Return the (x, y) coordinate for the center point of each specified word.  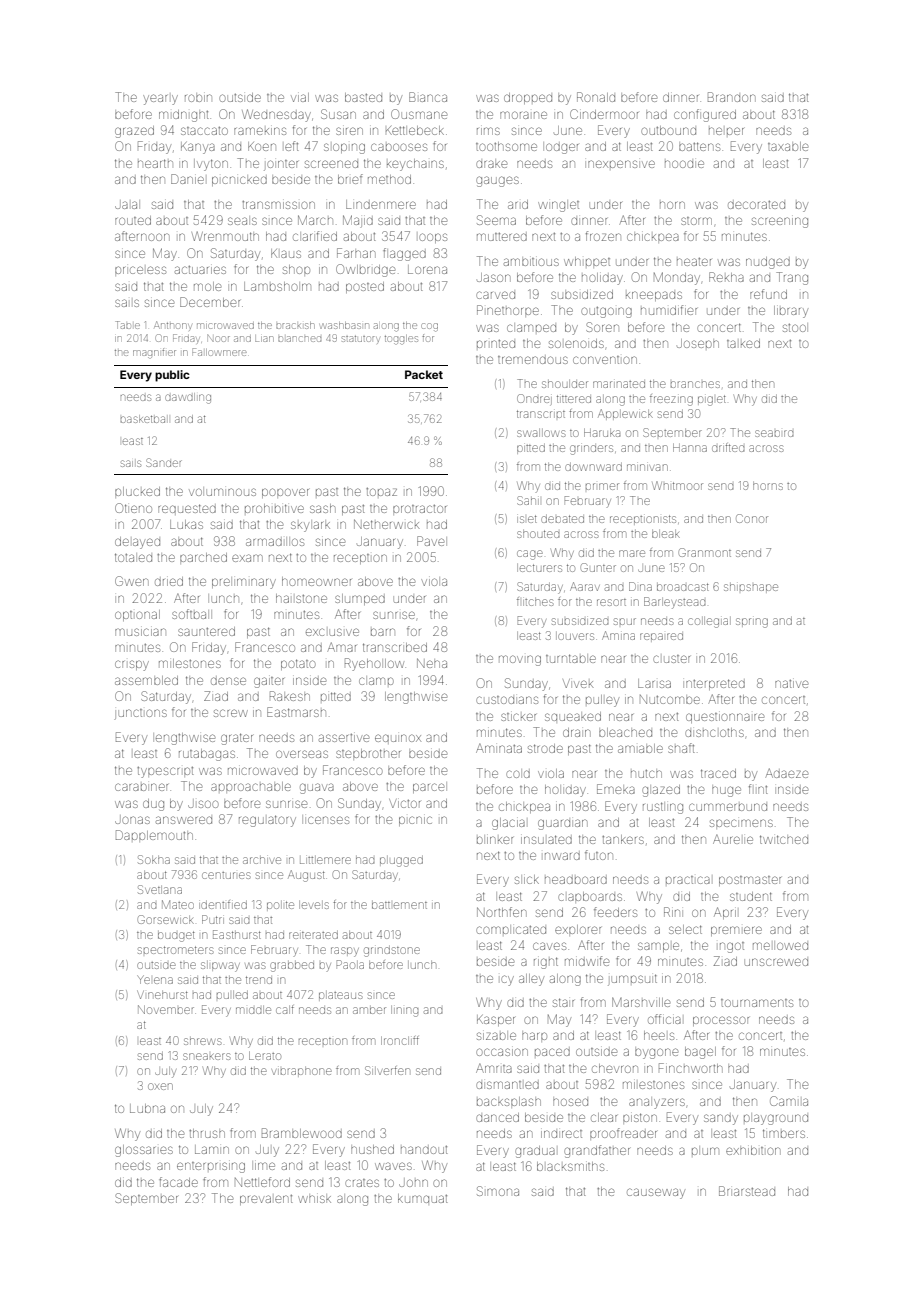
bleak (666, 534)
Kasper (496, 1020)
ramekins (260, 131)
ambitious (531, 262)
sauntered (206, 631)
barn (383, 632)
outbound (668, 130)
